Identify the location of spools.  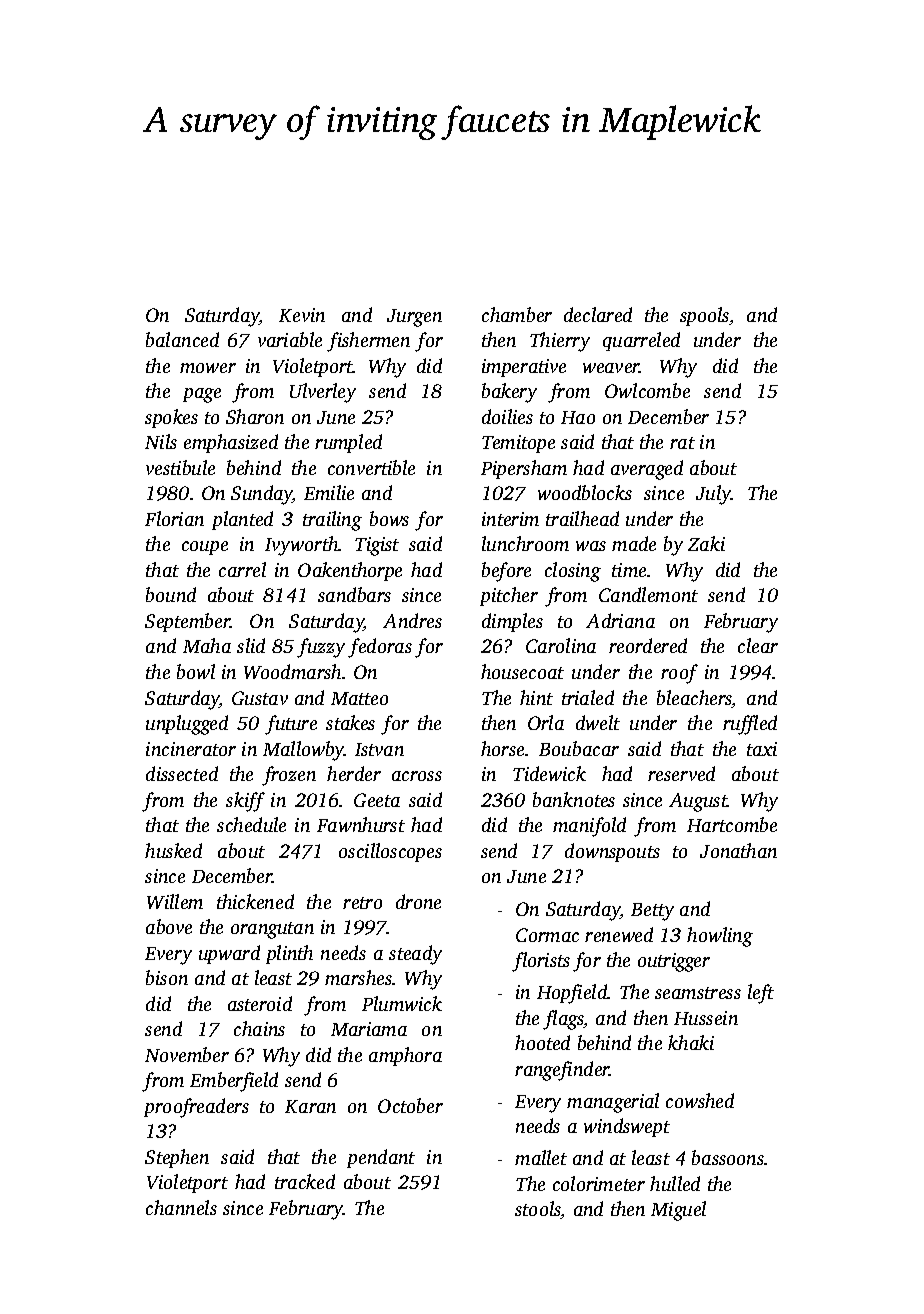
(704, 316).
